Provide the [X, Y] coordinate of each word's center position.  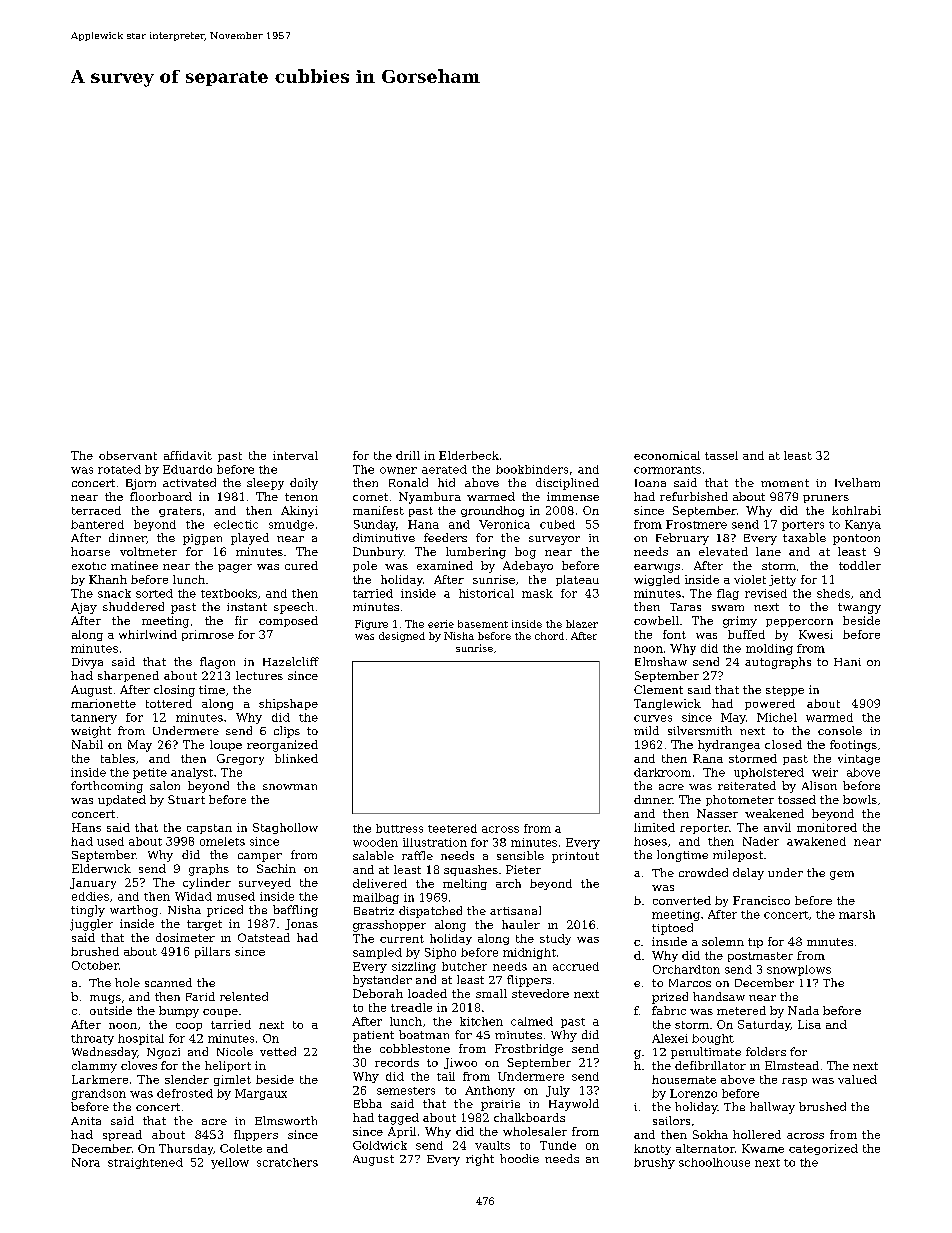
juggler [91, 925]
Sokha [710, 1134]
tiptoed [672, 929]
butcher [464, 966]
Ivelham [857, 482]
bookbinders [532, 469]
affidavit [188, 455]
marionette [103, 703]
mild [646, 730]
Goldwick [380, 1145]
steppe [785, 691]
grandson [99, 1094]
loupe [226, 745]
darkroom [662, 772]
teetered [452, 828]
